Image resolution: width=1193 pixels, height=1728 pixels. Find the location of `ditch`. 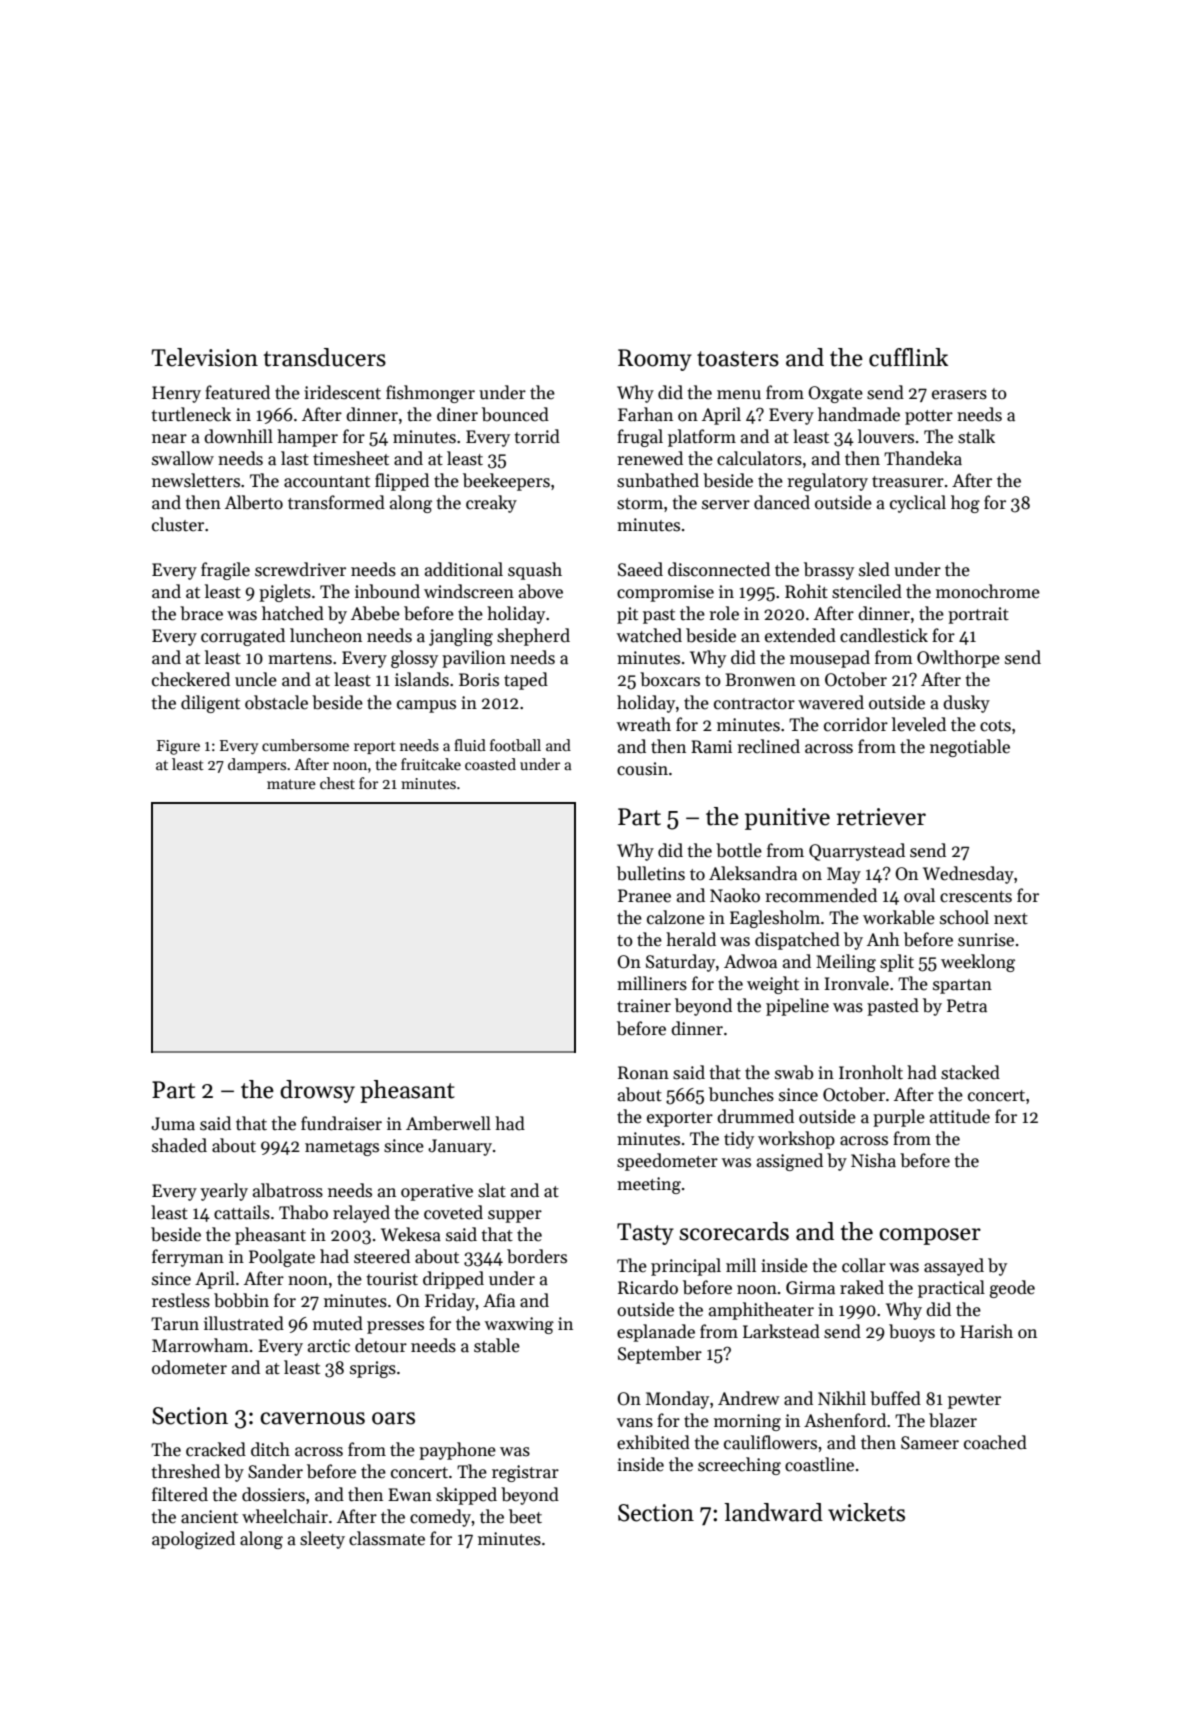

ditch is located at coordinates (270, 1449).
